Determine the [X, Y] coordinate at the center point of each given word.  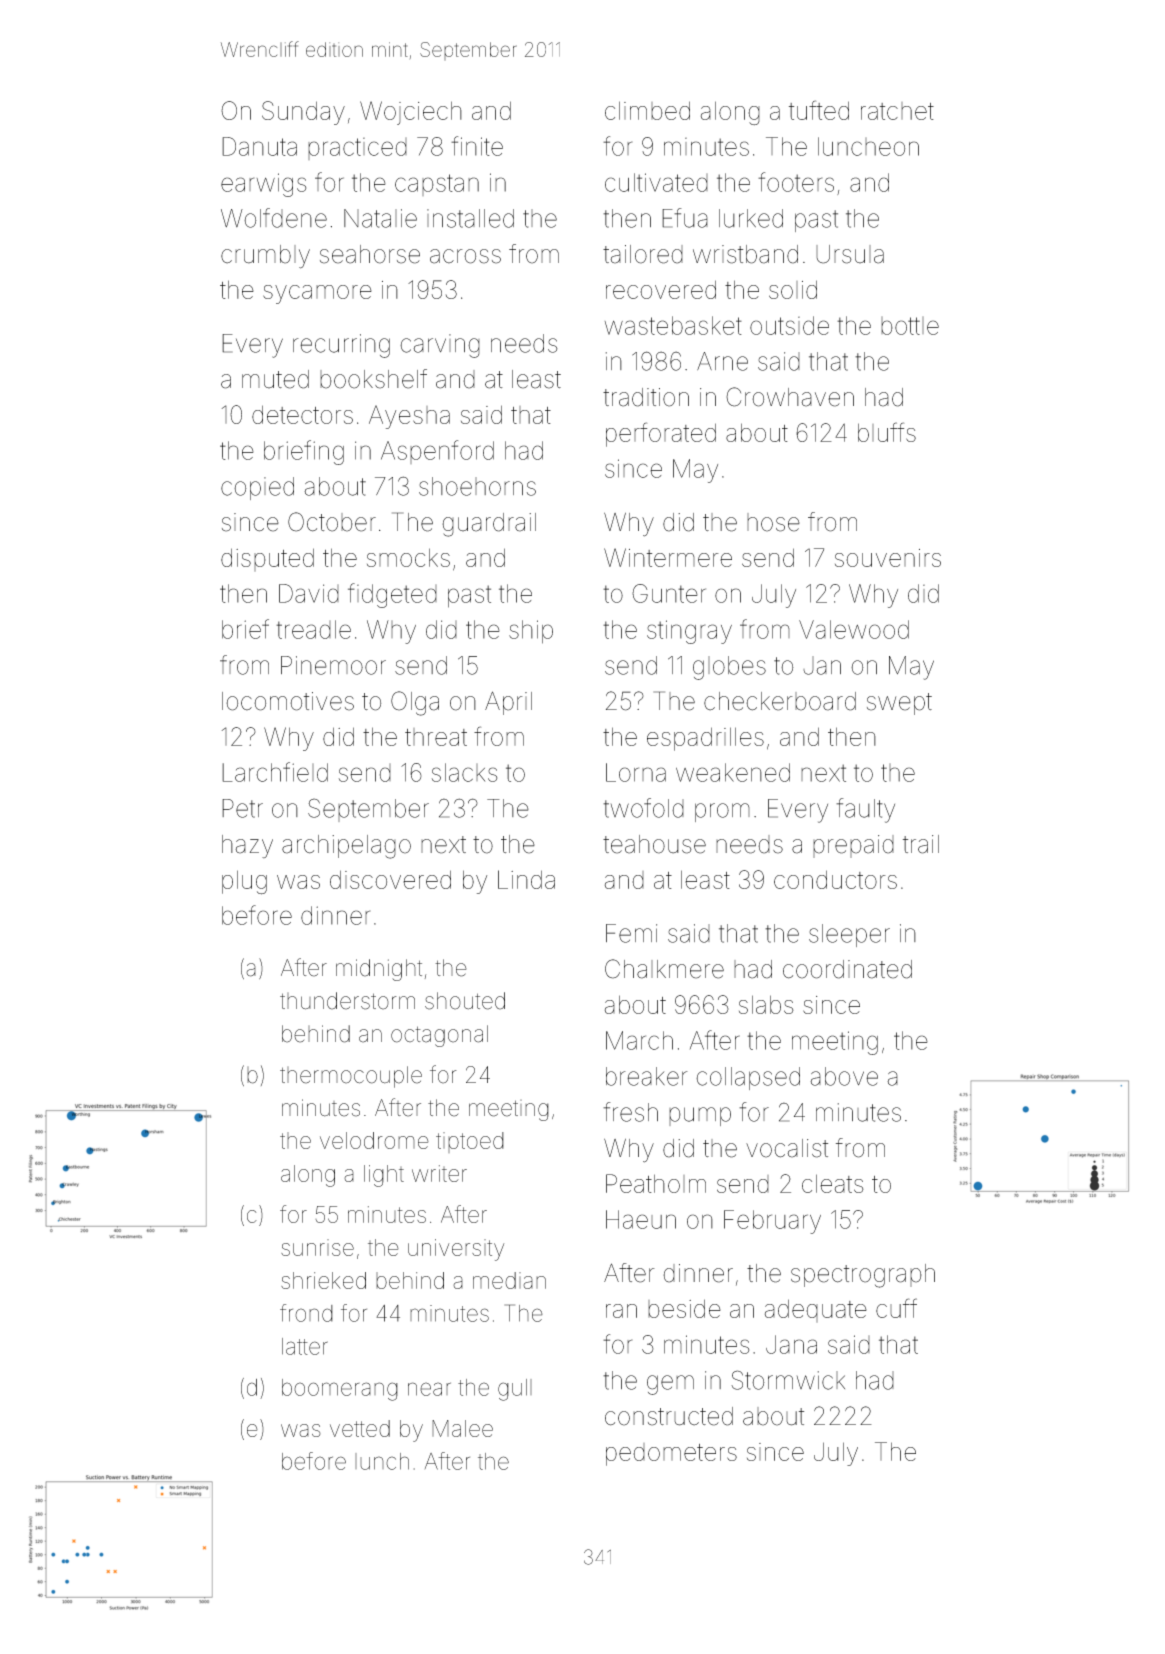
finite [477, 146]
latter [305, 1346]
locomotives [288, 701]
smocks [408, 557]
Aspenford [437, 452]
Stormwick [788, 1380]
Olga [415, 703]
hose [773, 522]
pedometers [671, 1454]
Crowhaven [790, 397]
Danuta [259, 146]
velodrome [374, 1140]
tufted [819, 110]
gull [515, 1390]
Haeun [641, 1219]
